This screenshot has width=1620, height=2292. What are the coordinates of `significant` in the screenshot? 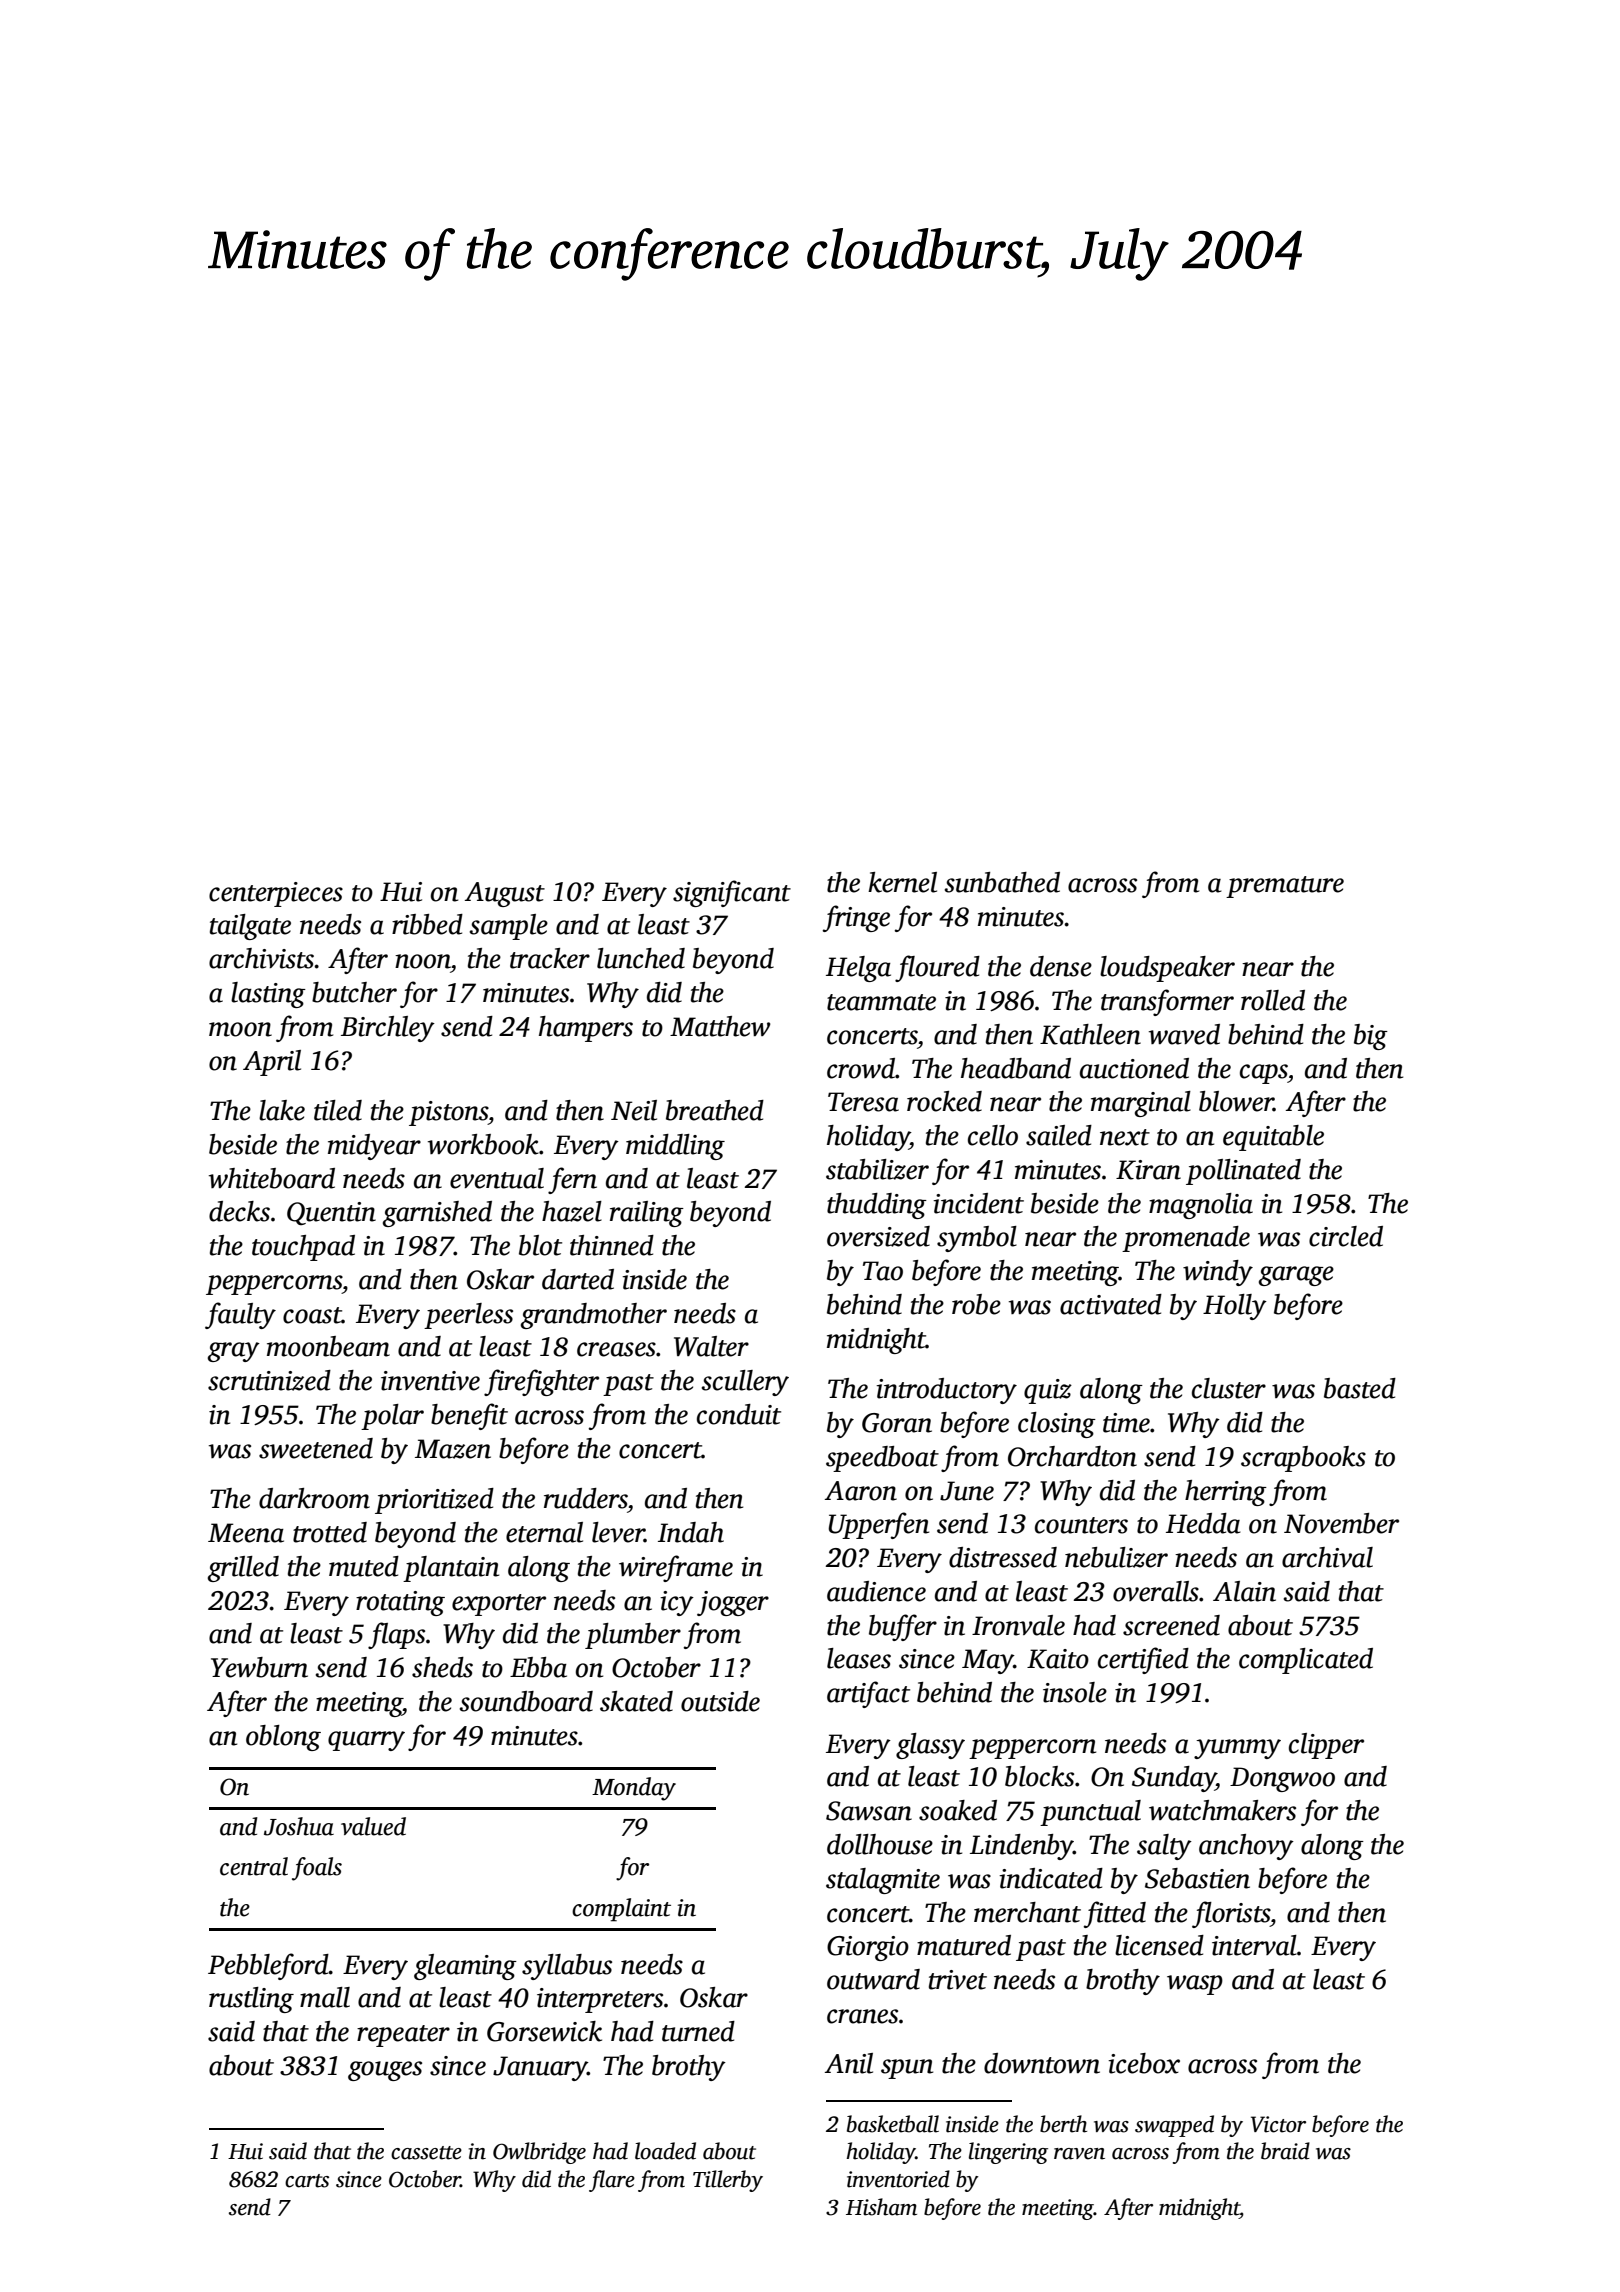 It's located at (732, 893).
